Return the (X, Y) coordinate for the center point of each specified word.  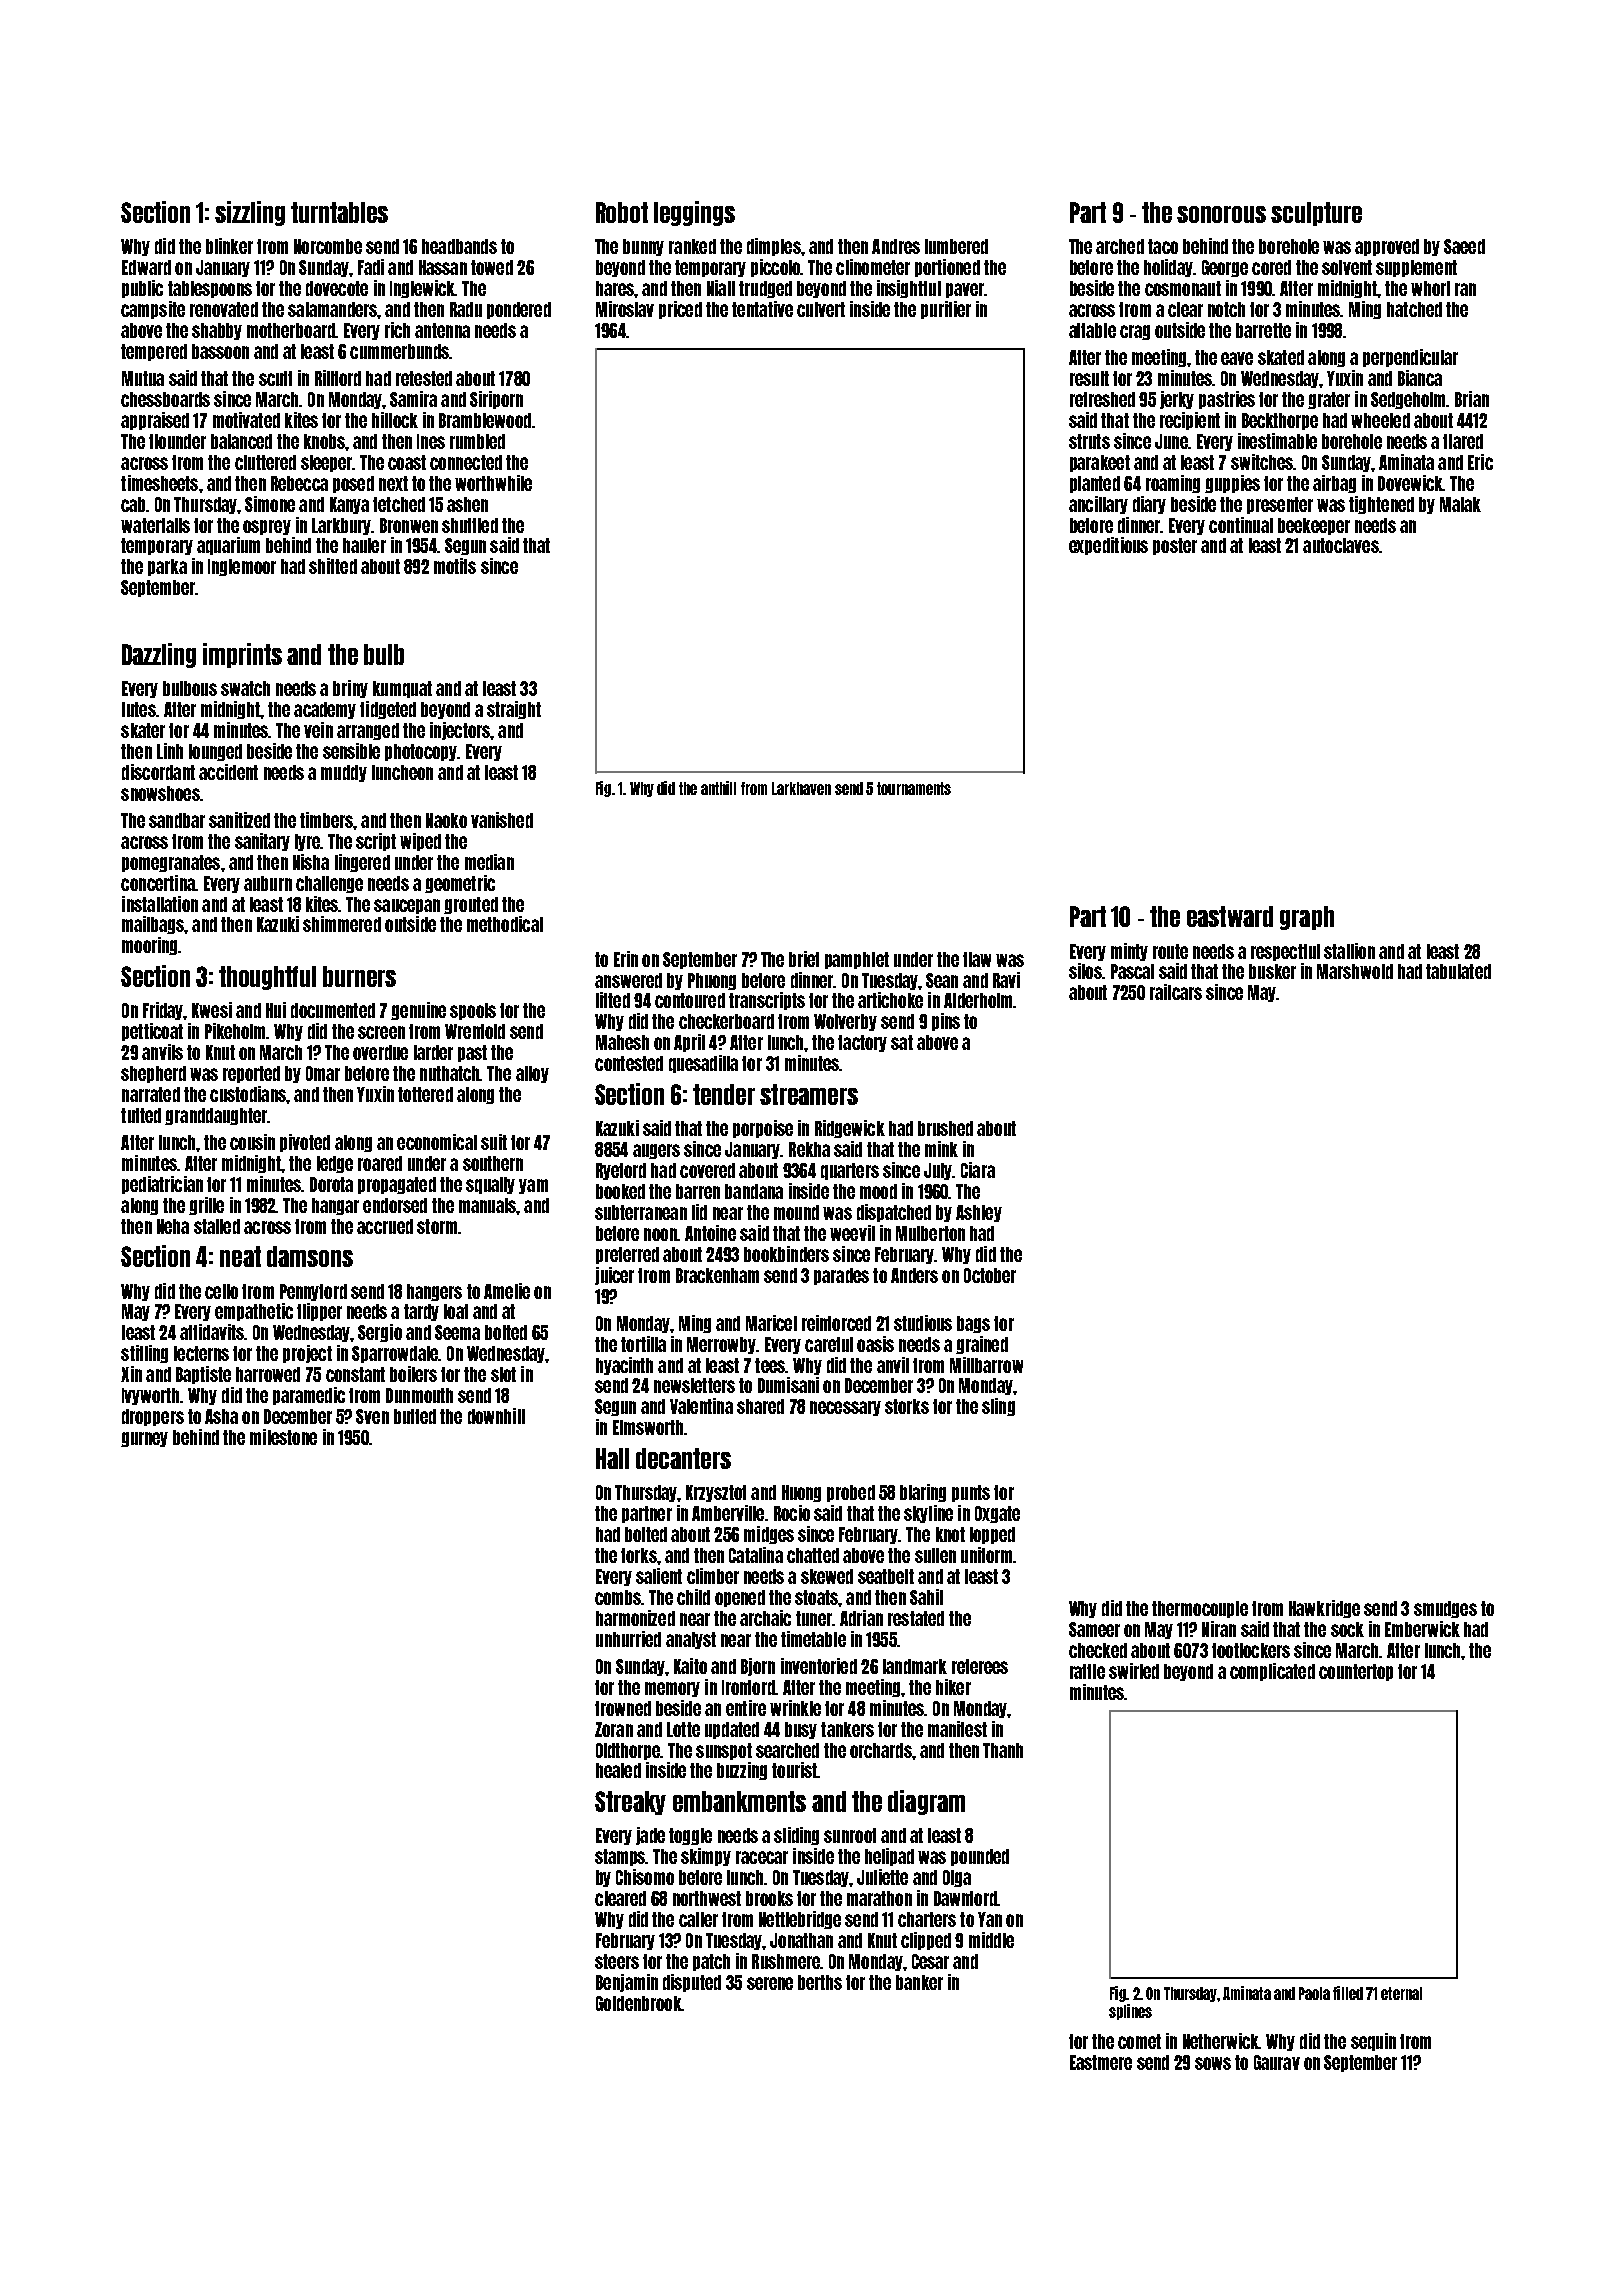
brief (804, 959)
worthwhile (493, 483)
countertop (1356, 1672)
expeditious (1108, 546)
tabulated (1458, 971)
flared (1463, 441)
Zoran (614, 1729)
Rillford (338, 378)
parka (167, 567)
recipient (1190, 421)
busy (801, 1730)
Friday (163, 1011)
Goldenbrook (638, 2003)
